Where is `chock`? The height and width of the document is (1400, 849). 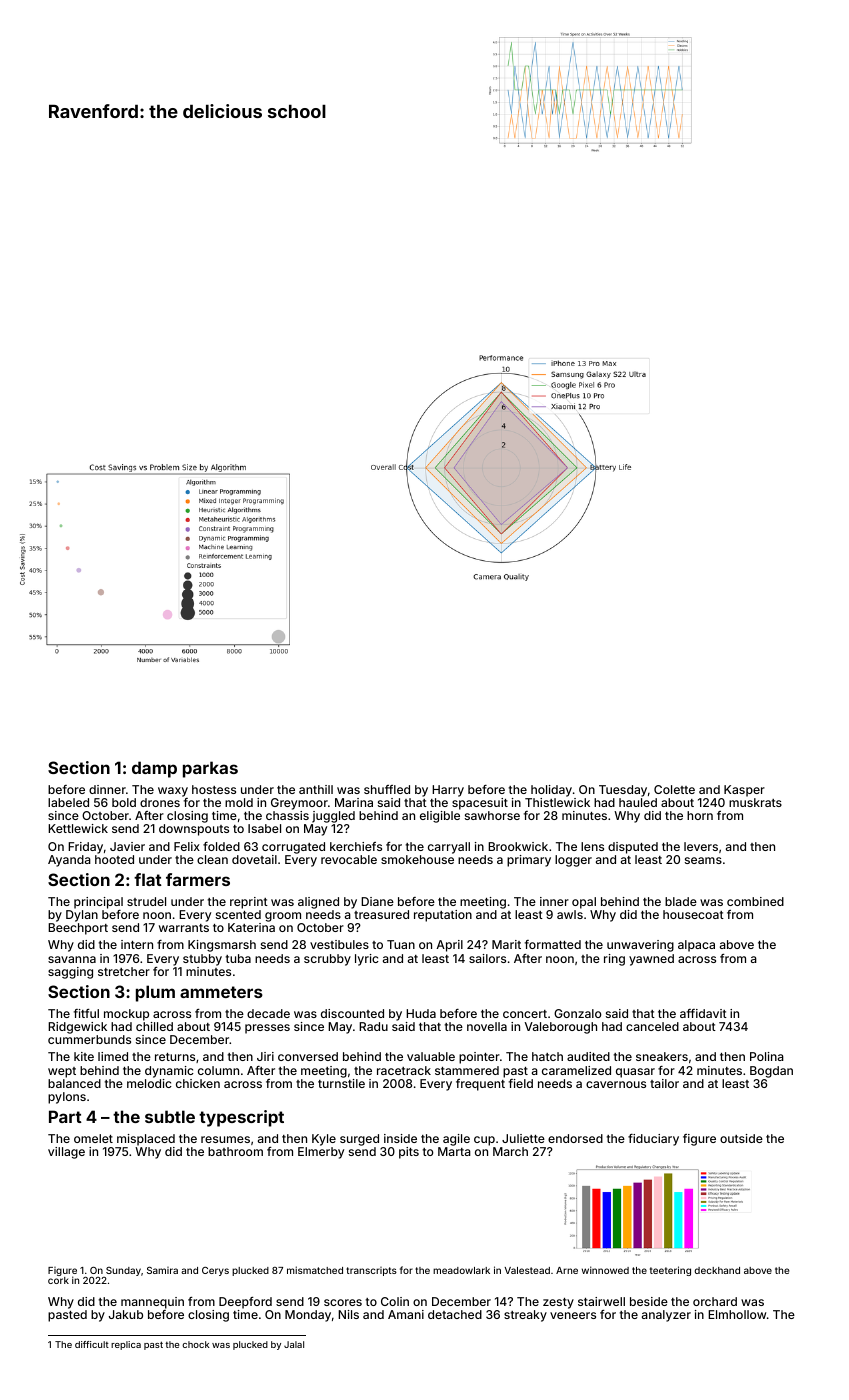
chock is located at coordinates (196, 1344).
